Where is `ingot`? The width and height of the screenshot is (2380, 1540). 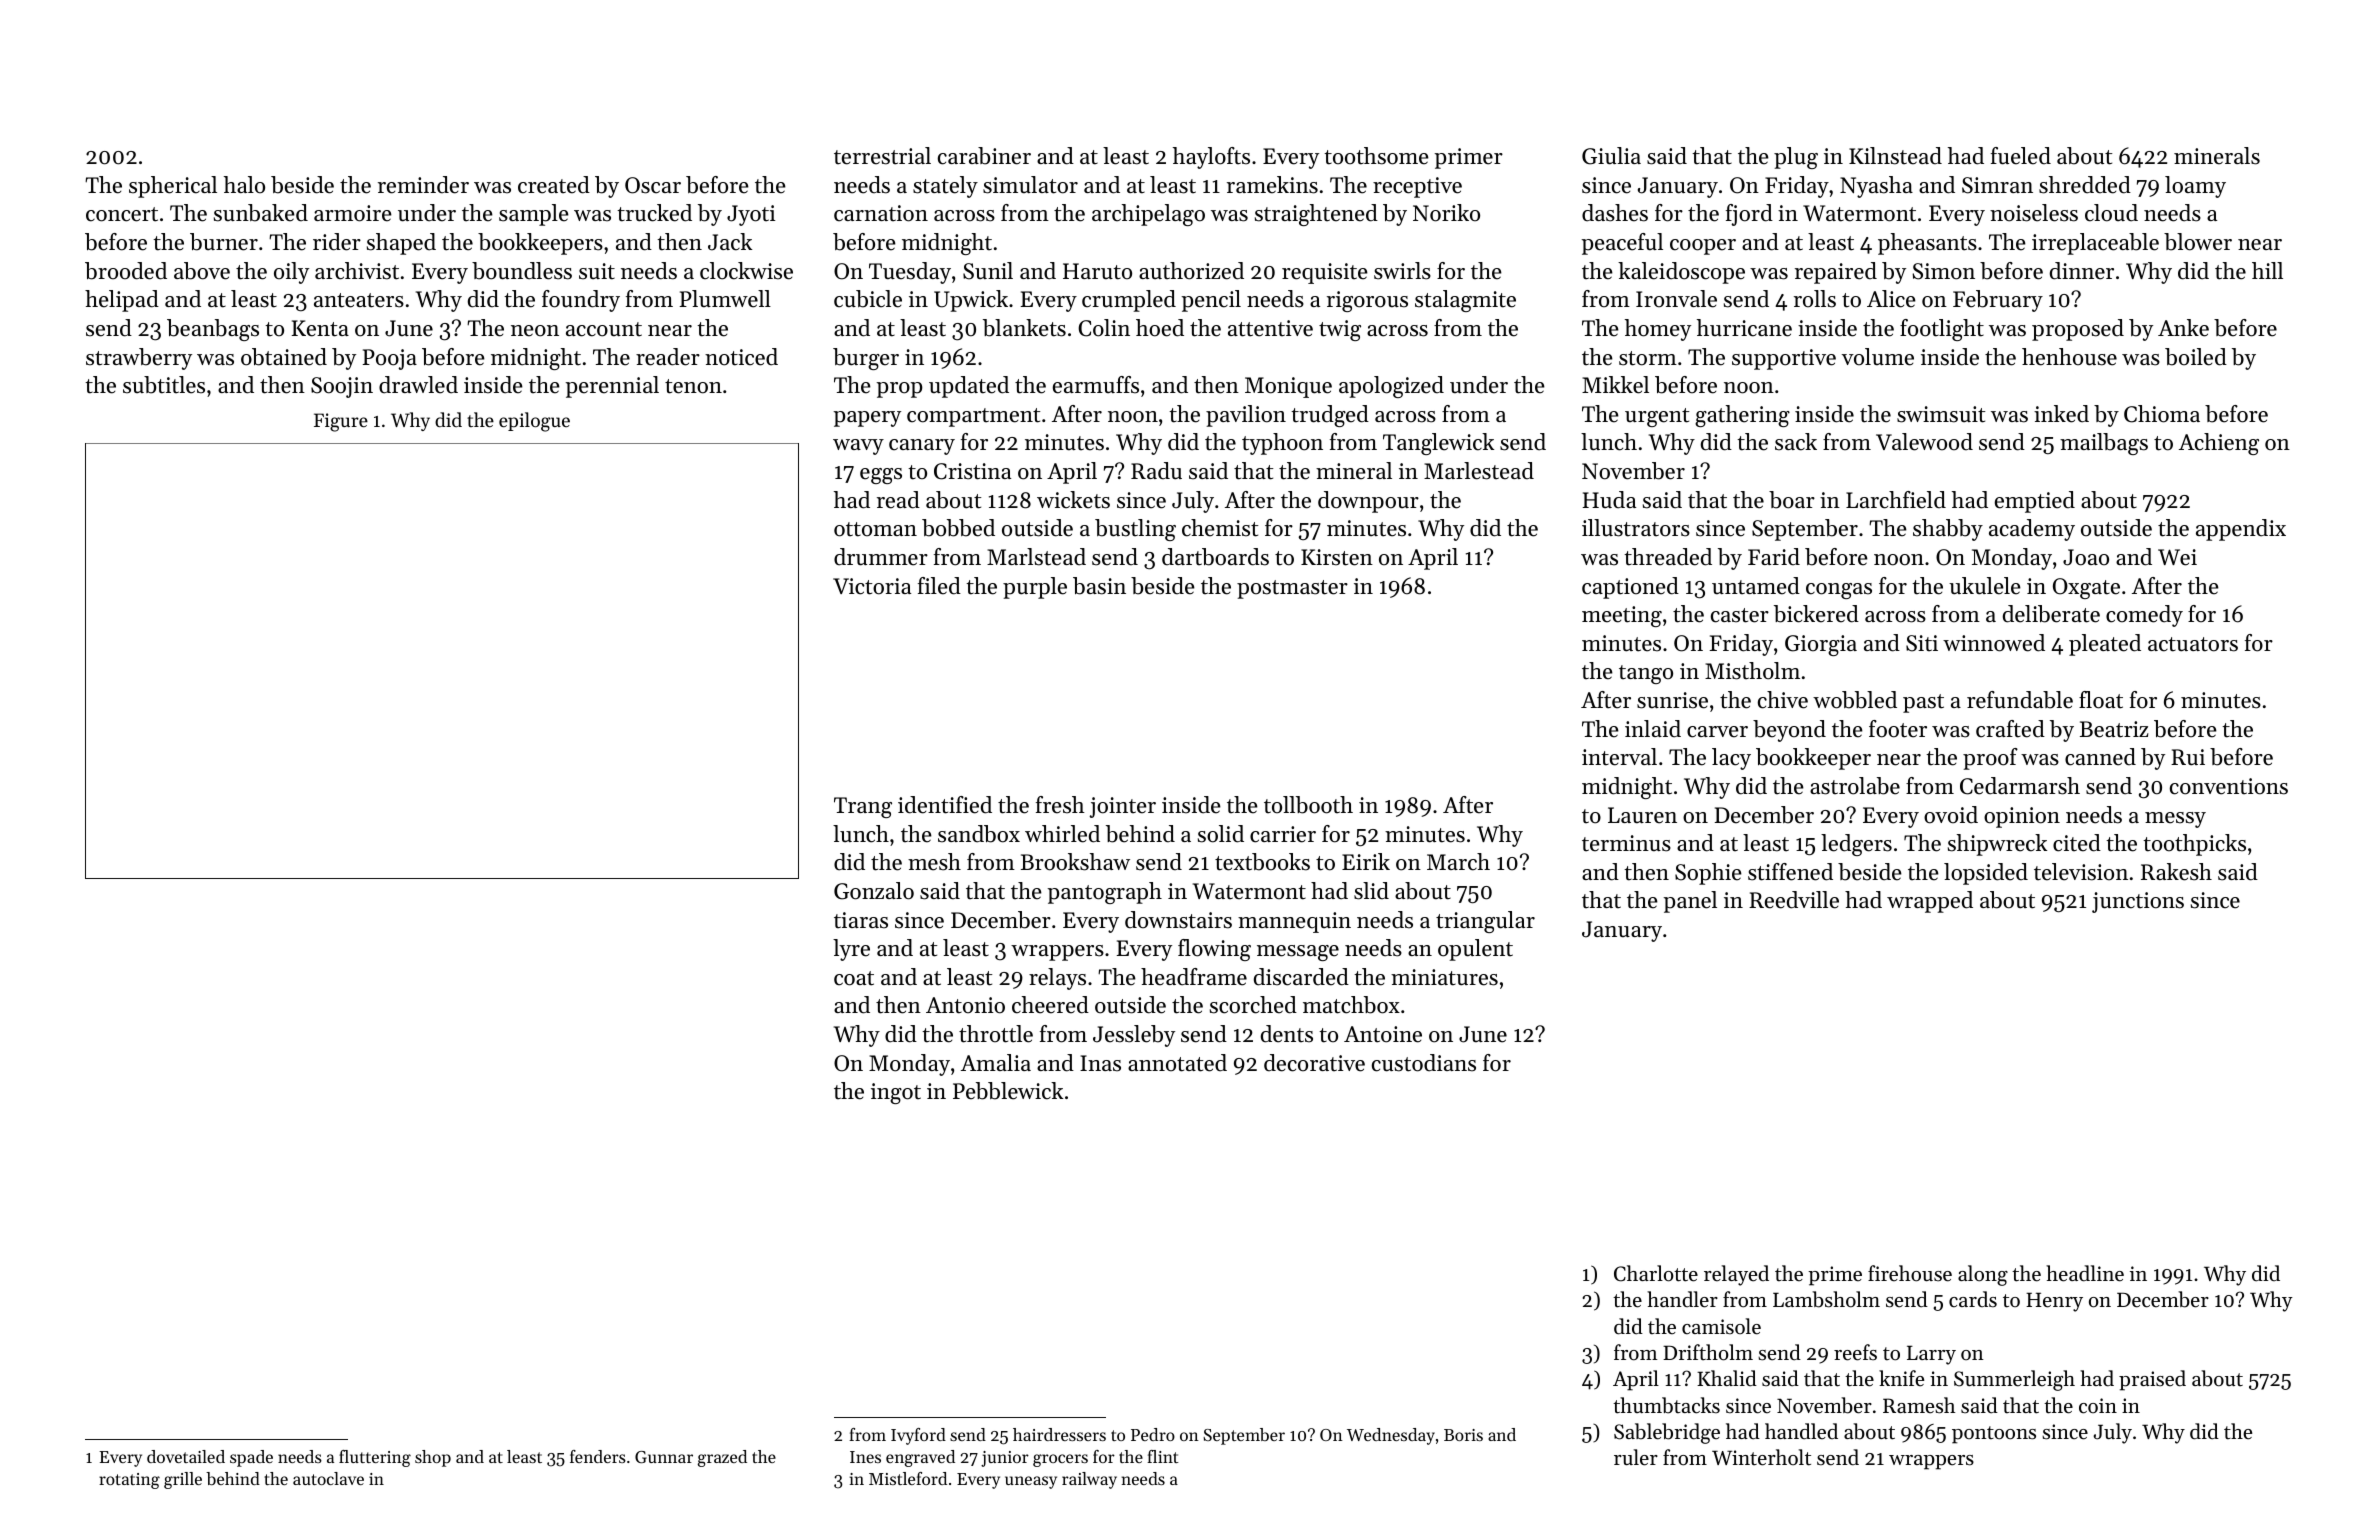
ingot is located at coordinates (896, 1093).
